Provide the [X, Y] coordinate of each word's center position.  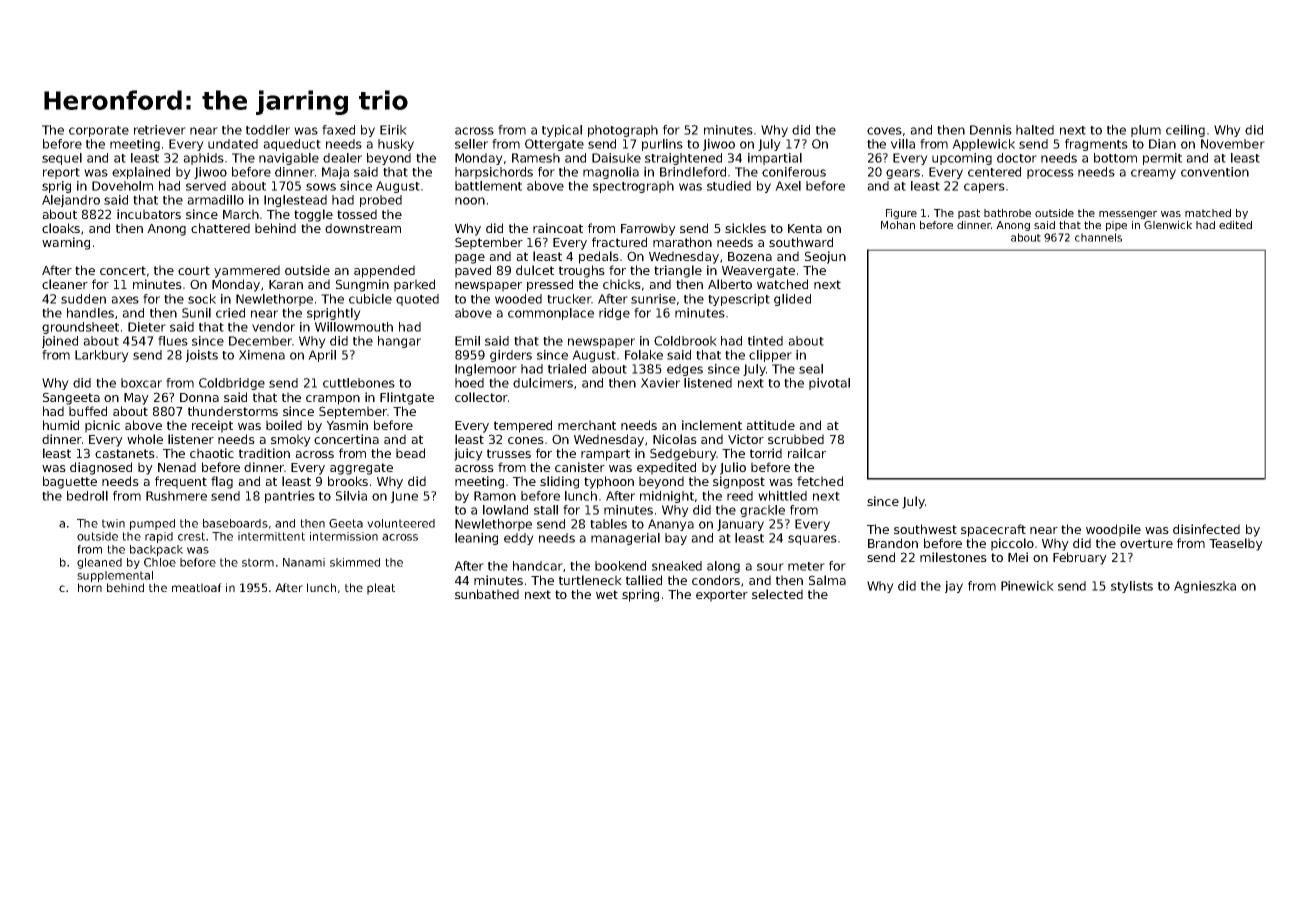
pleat [381, 589]
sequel [62, 159]
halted [1035, 130]
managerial [625, 539]
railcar [807, 453]
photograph [623, 131]
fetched [820, 481]
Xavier [660, 383]
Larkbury [102, 356]
